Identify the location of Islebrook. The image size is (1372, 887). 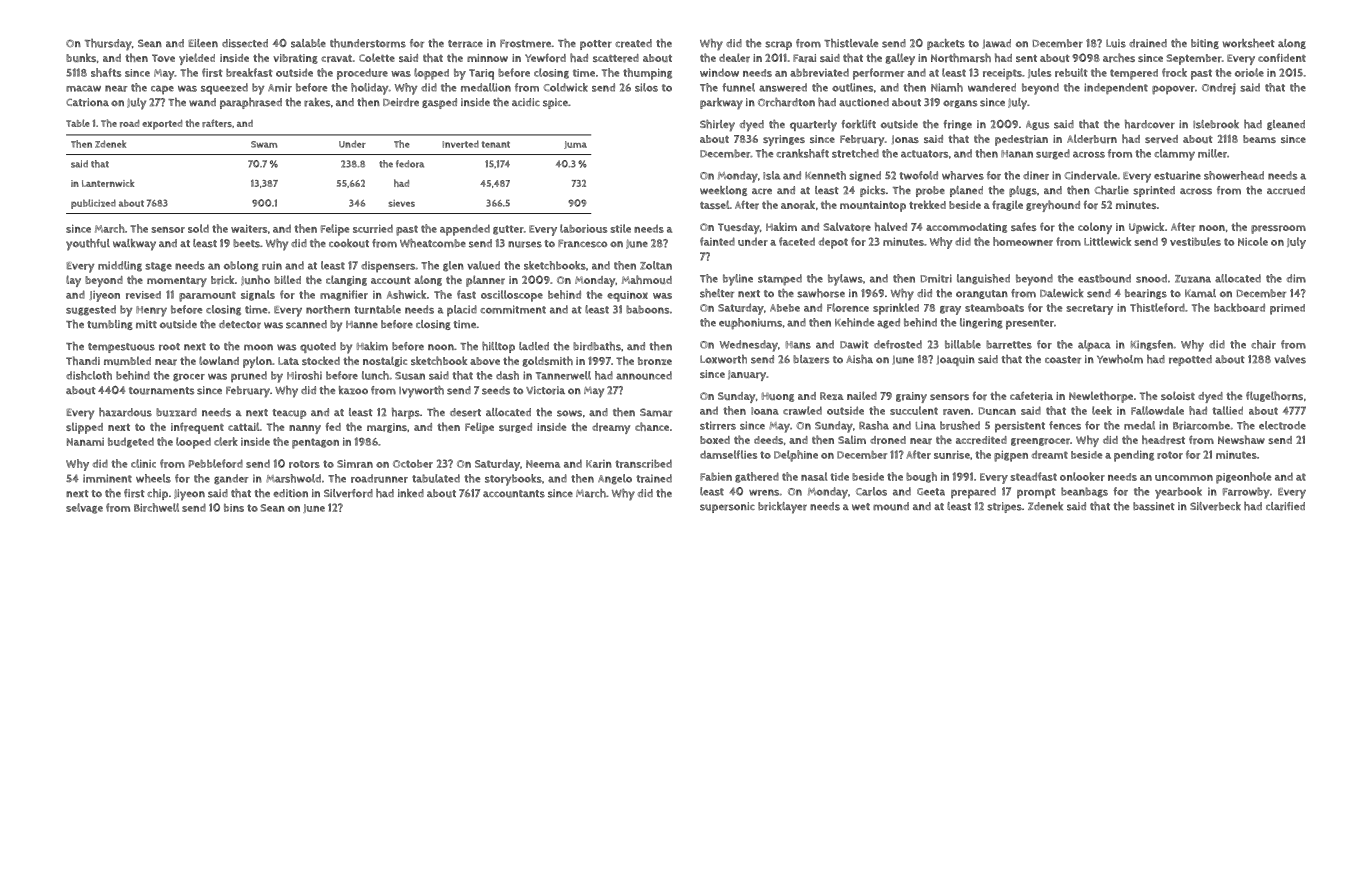
(1216, 124).
